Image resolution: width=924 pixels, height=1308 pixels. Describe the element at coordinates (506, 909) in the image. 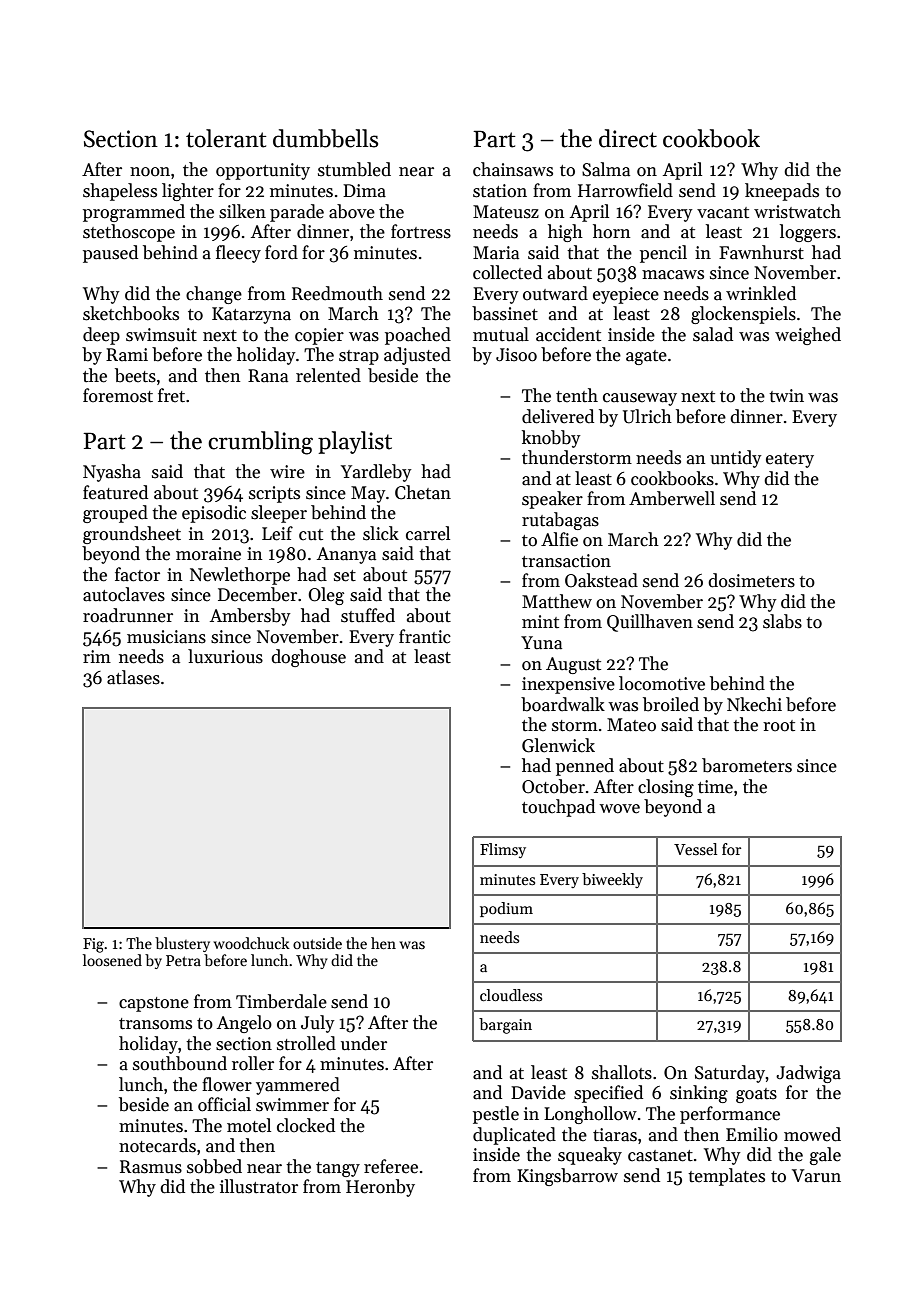

I see `podium` at that location.
